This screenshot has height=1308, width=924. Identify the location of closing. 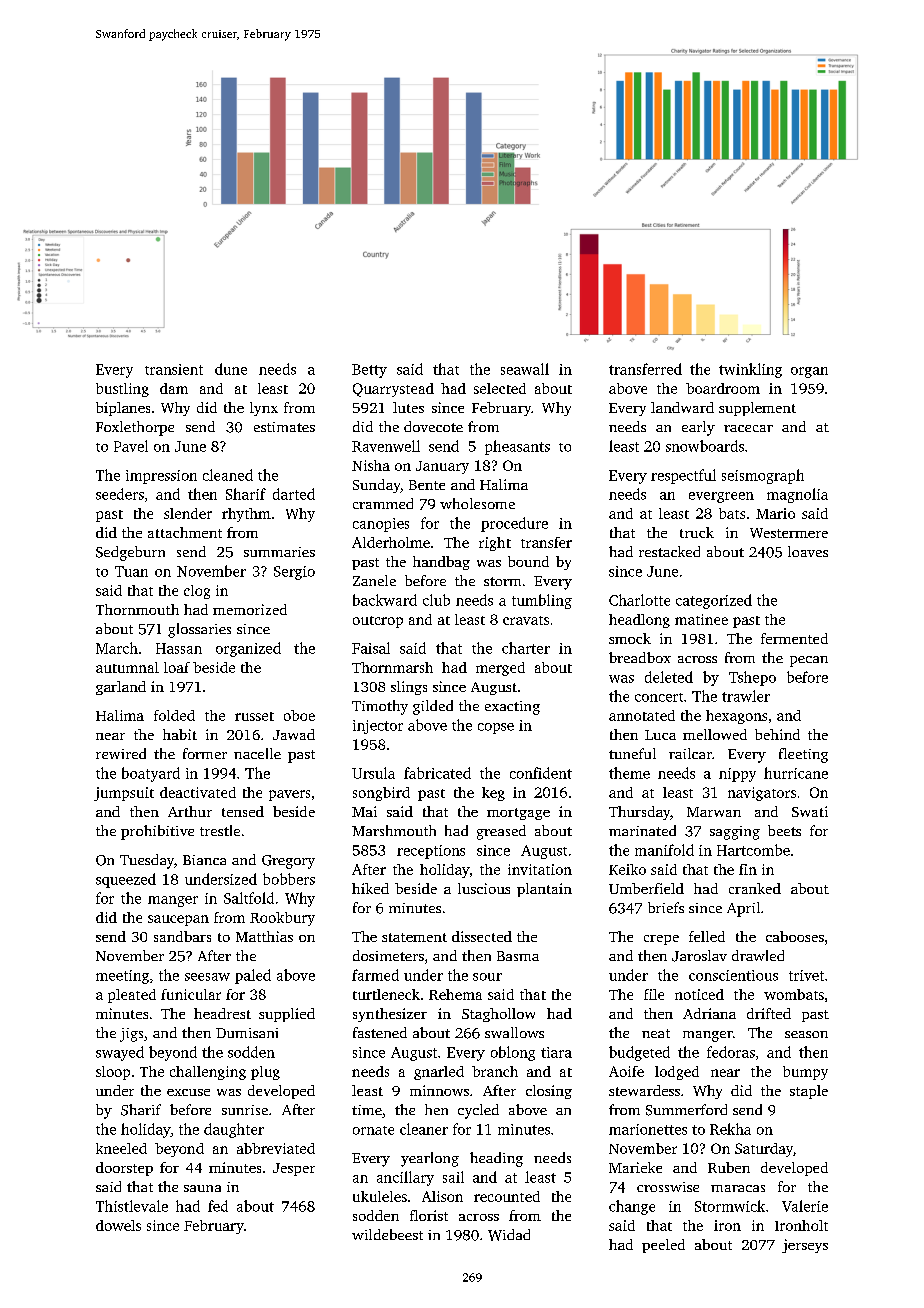
(549, 1092).
